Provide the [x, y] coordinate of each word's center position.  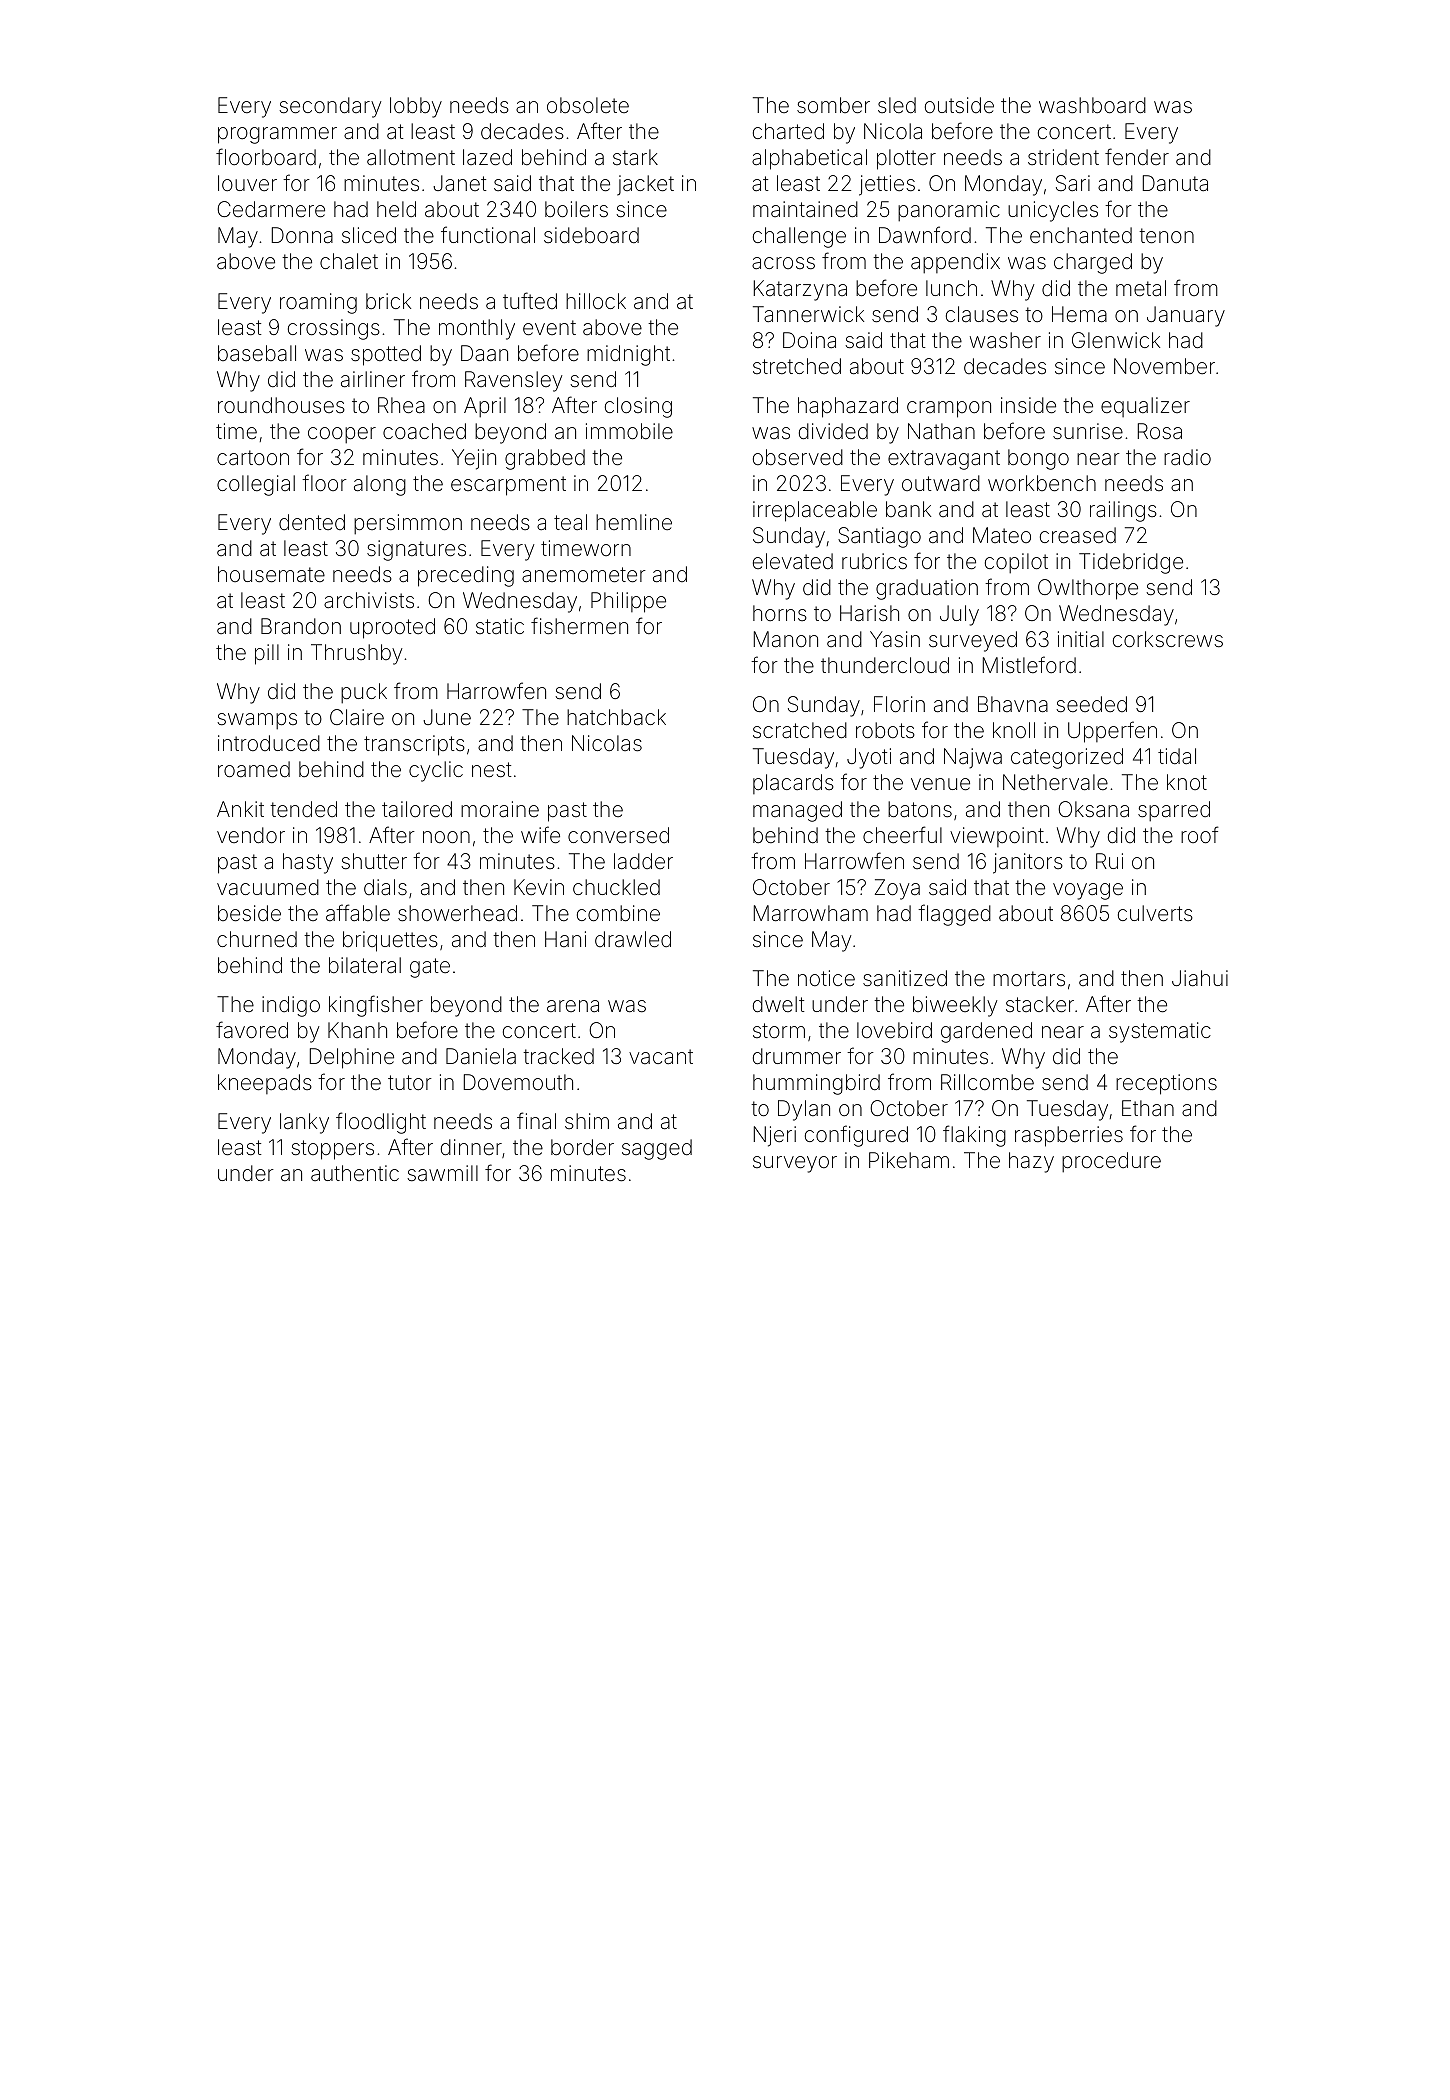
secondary [330, 107]
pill [267, 654]
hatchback [616, 717]
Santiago [879, 537]
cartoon [253, 458]
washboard [1092, 105]
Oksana [1093, 809]
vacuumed [268, 887]
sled [897, 105]
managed [797, 811]
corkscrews [1168, 639]
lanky [304, 1123]
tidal [1177, 756]
